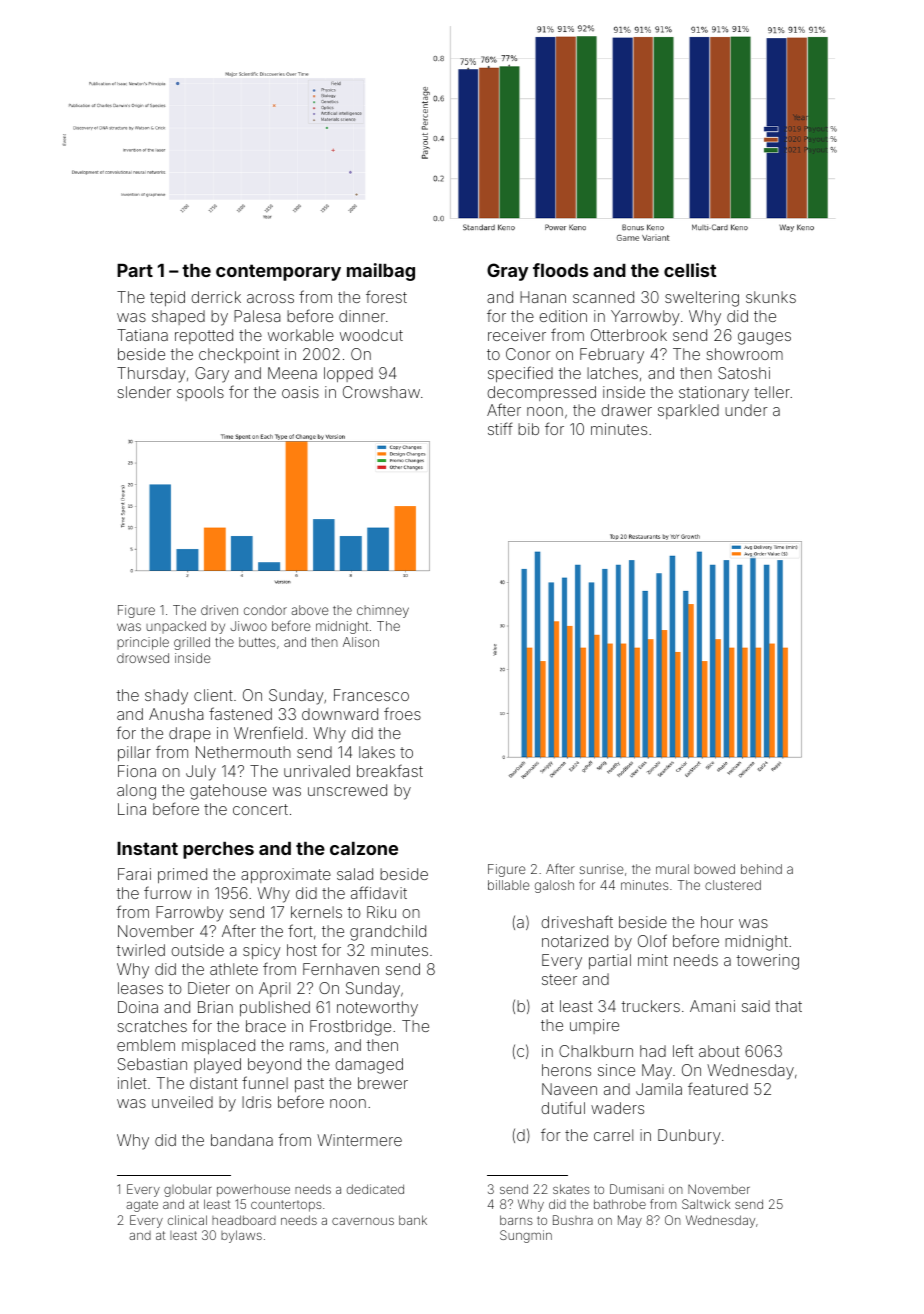 This screenshot has width=924, height=1314. Describe the element at coordinates (402, 713) in the screenshot. I see `froes` at that location.
